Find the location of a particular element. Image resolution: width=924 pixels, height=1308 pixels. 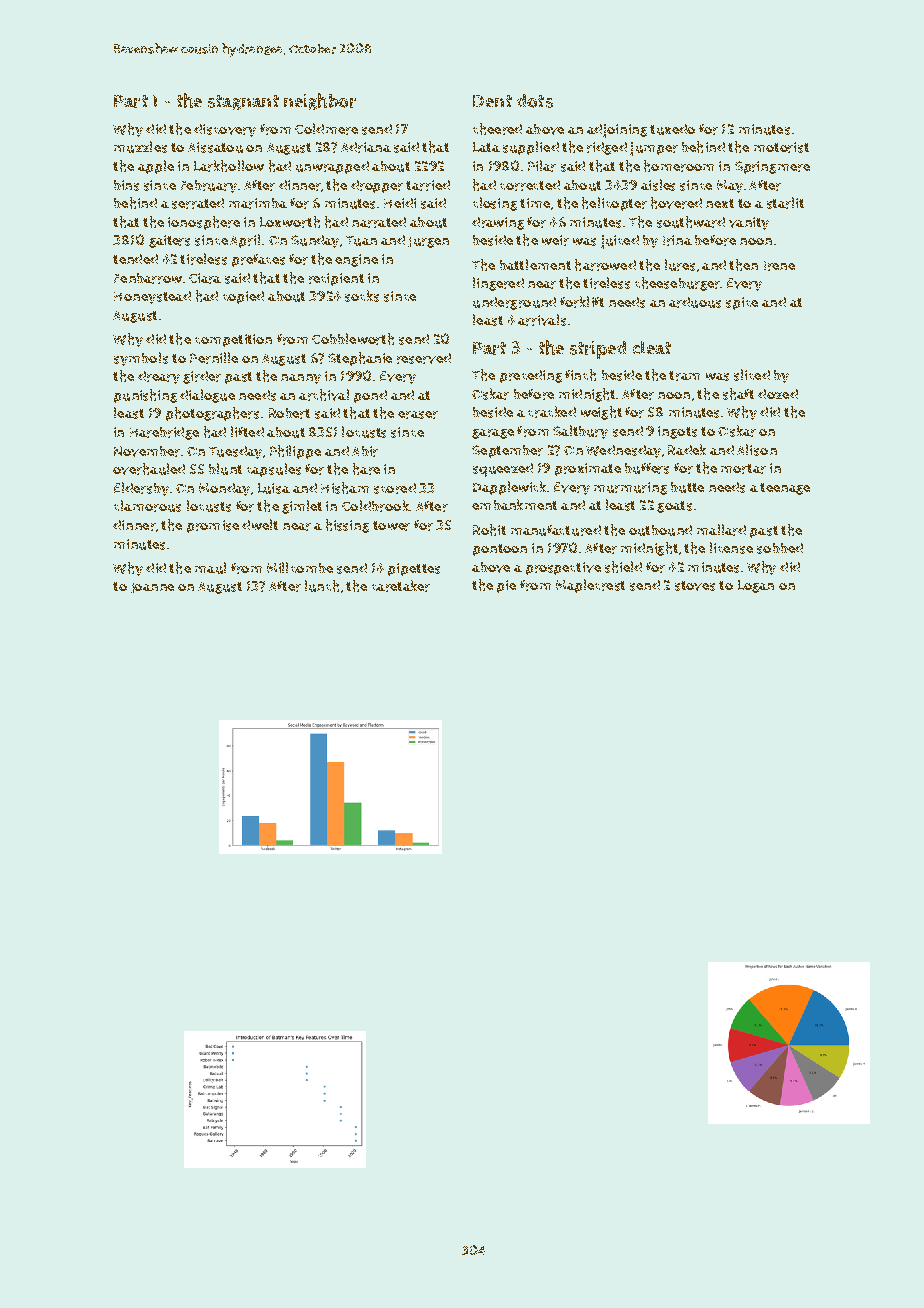

Coldmere is located at coordinates (326, 129).
